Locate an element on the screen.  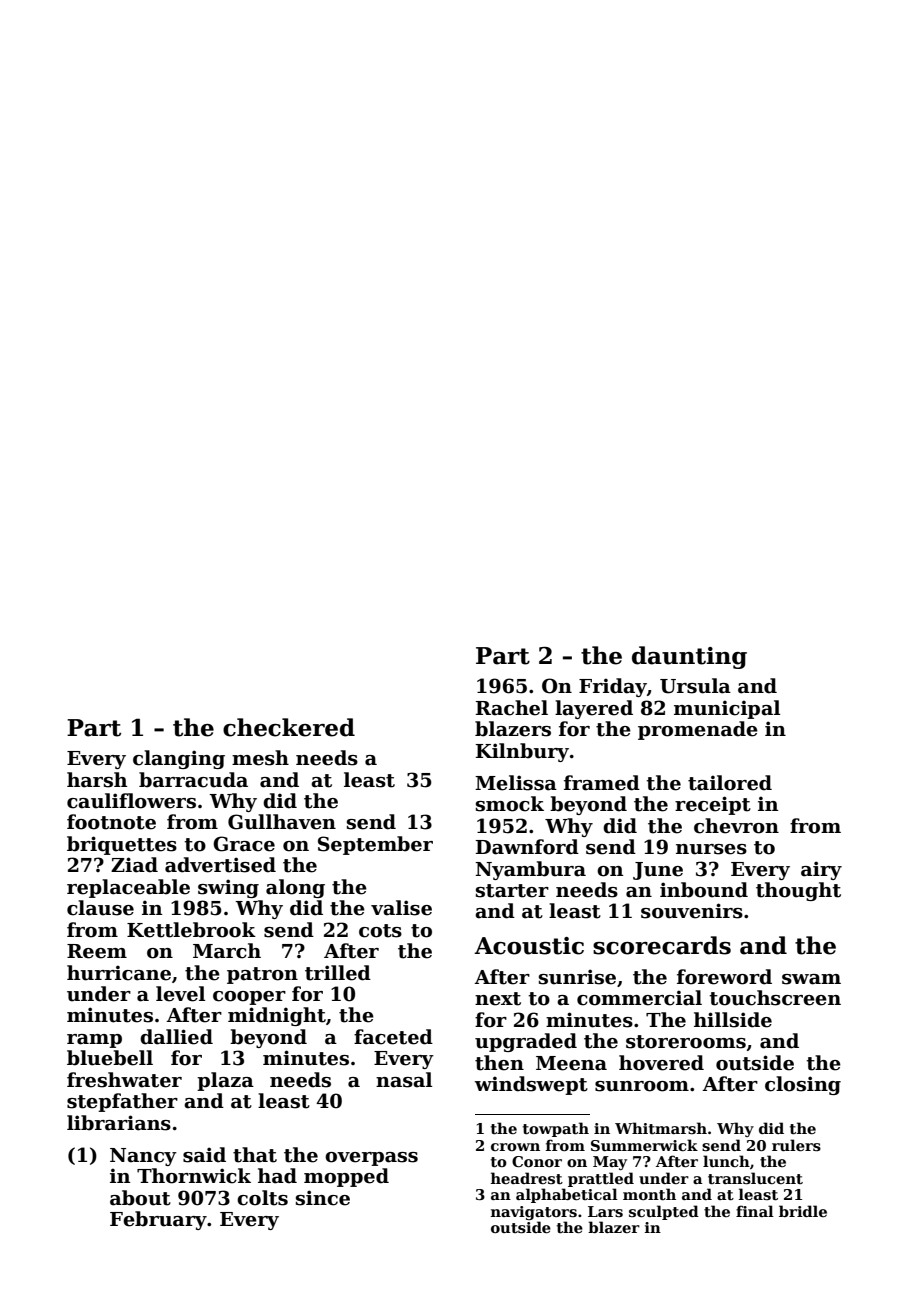
nasal is located at coordinates (404, 1080).
